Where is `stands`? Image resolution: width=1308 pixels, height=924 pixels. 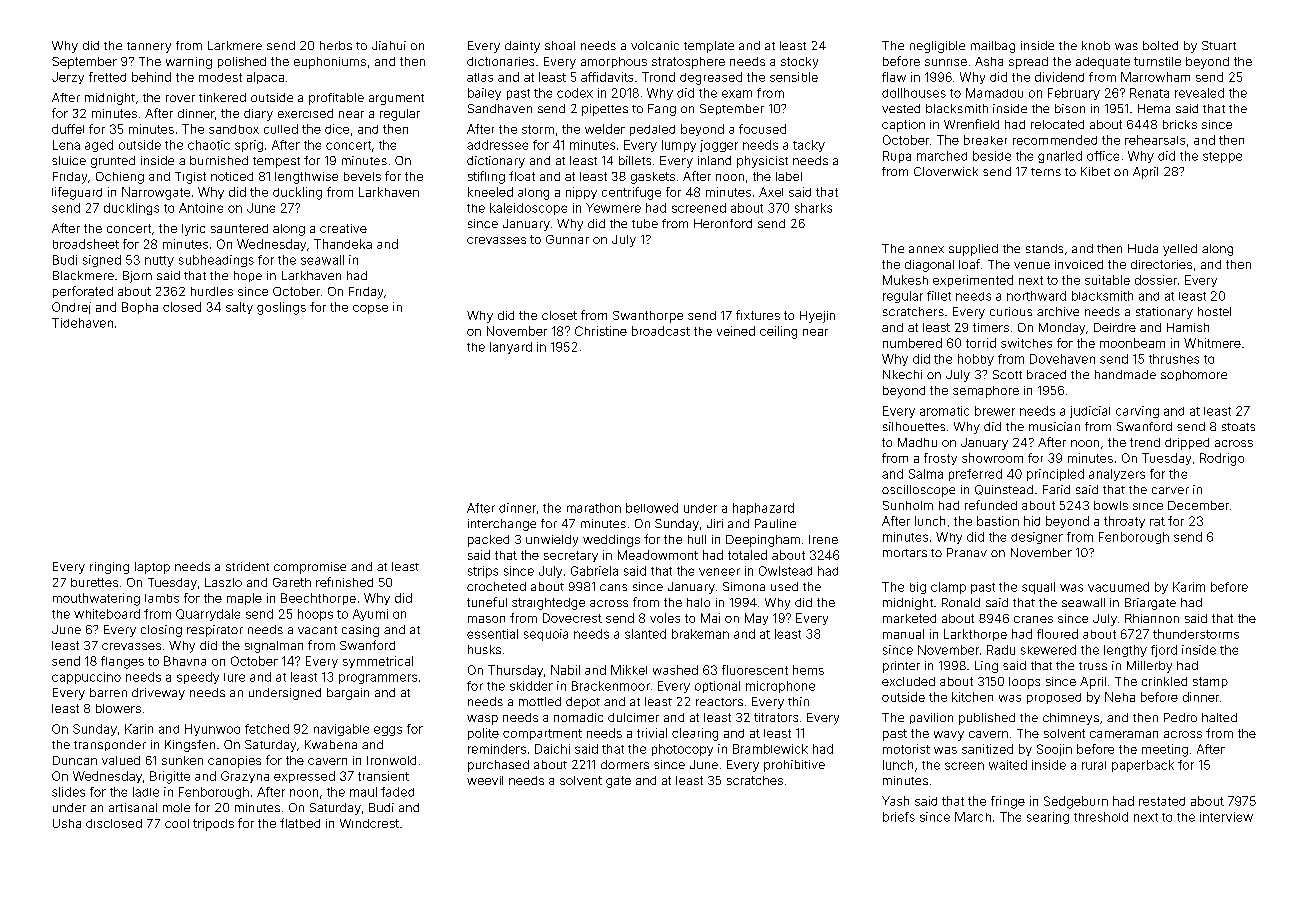
stands is located at coordinates (1044, 248).
